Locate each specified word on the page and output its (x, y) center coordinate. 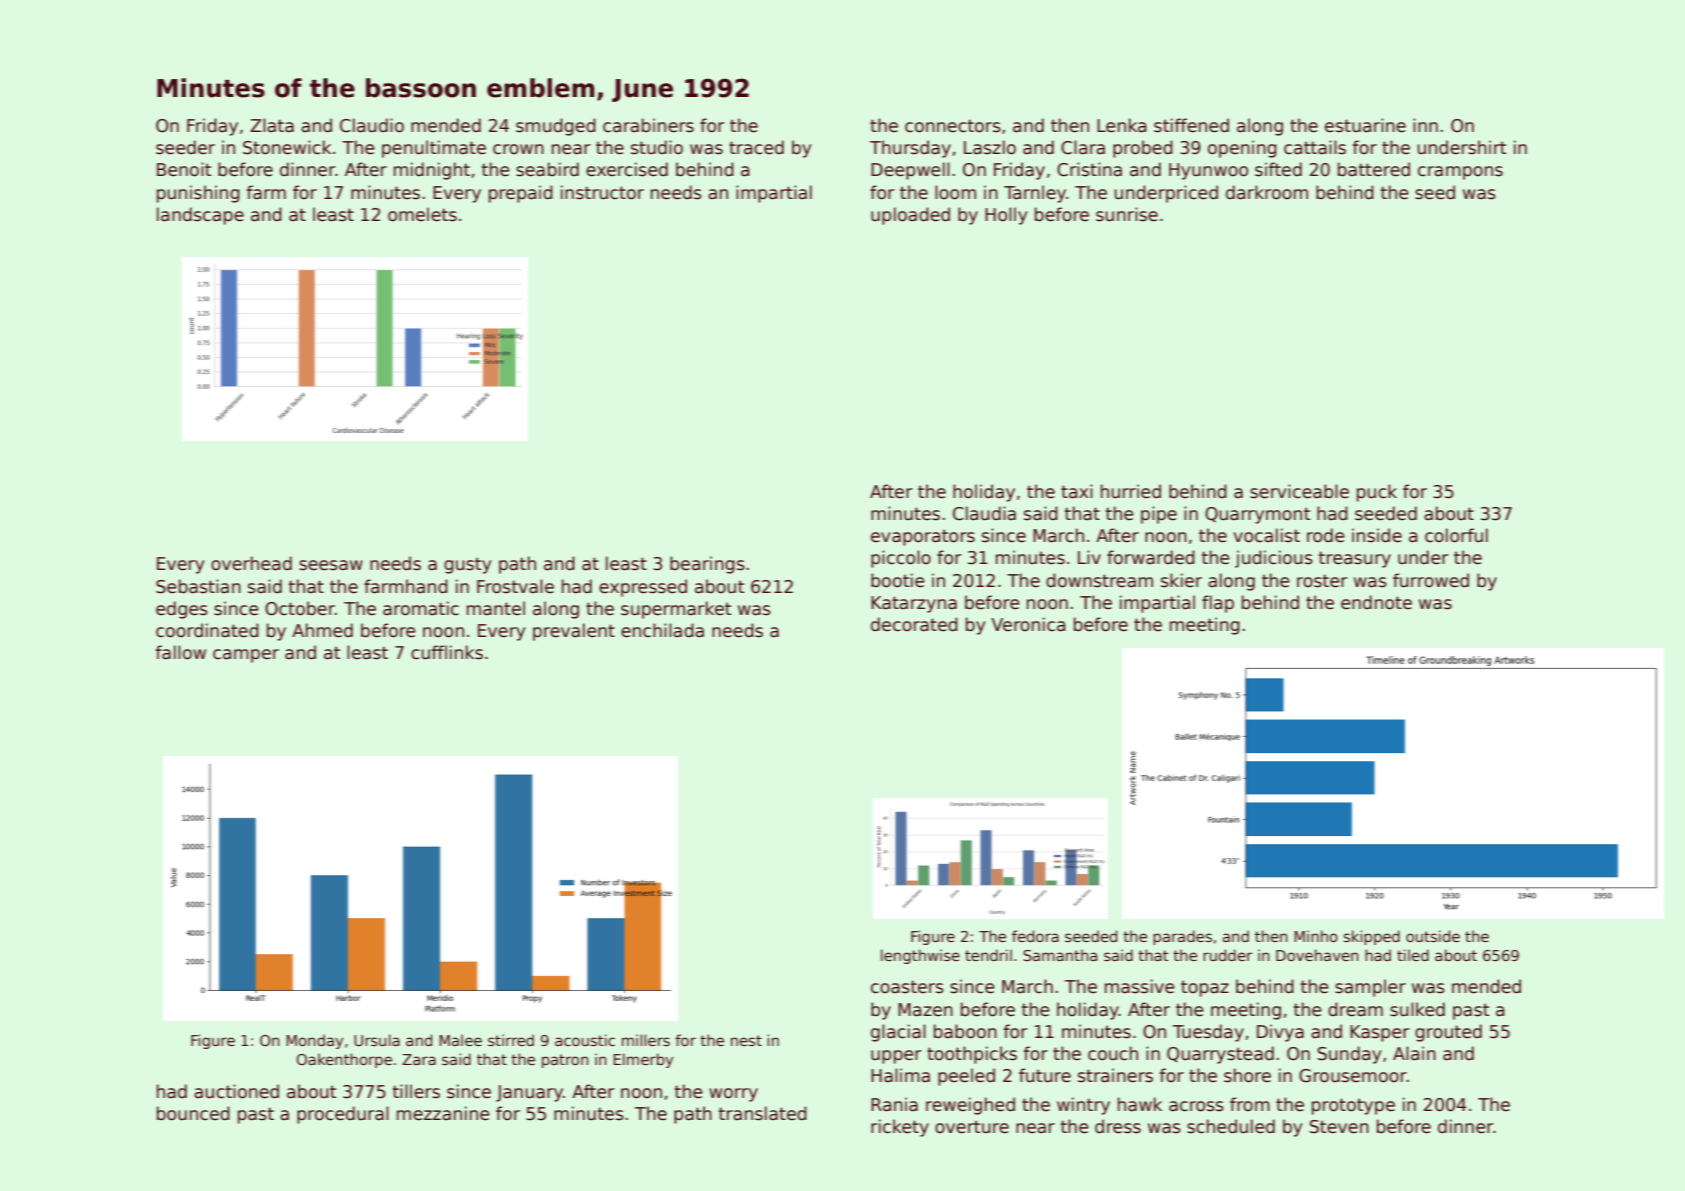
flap (1218, 604)
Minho (1316, 936)
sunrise (1127, 214)
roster (1322, 581)
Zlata (272, 125)
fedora (1035, 936)
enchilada (662, 630)
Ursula (377, 1040)
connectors (953, 126)
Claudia (984, 513)
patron (565, 1061)
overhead (251, 563)
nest (746, 1040)
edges (182, 610)
